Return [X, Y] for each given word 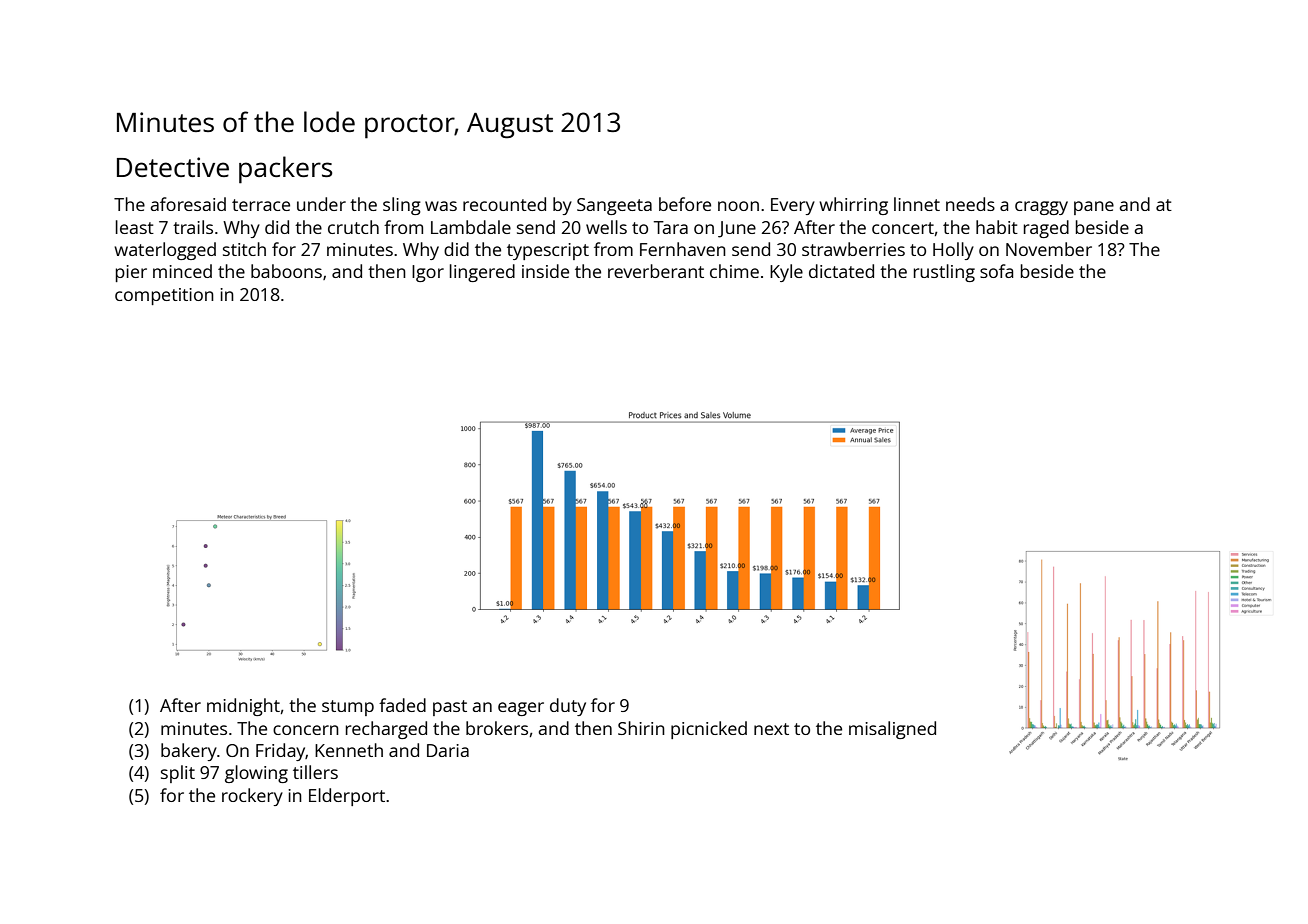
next [771, 729]
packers [285, 170]
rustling [944, 273]
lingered [482, 273]
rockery [252, 797]
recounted [504, 204]
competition [164, 296]
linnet [917, 204]
